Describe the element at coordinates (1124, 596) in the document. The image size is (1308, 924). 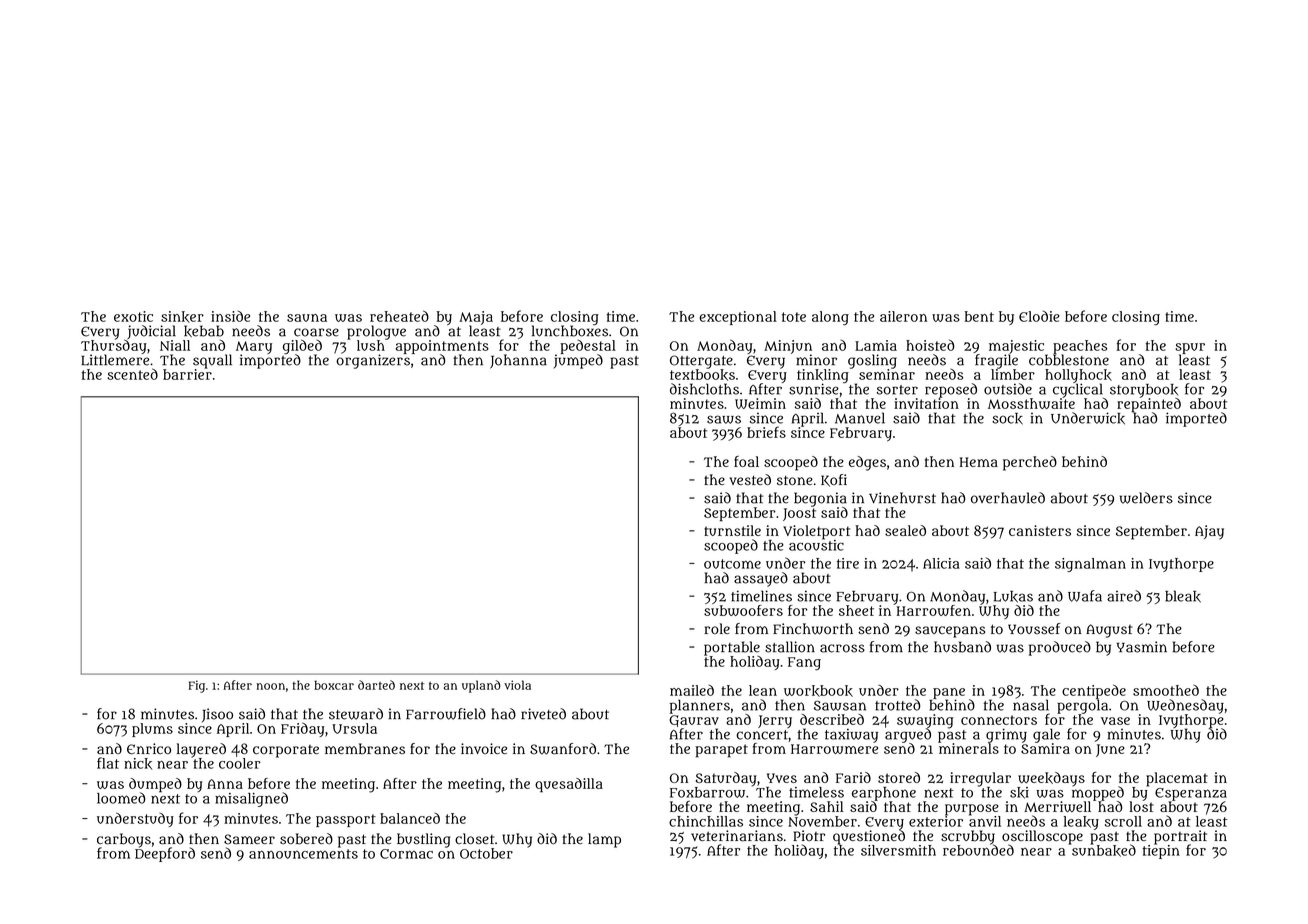
I see `aired` at that location.
